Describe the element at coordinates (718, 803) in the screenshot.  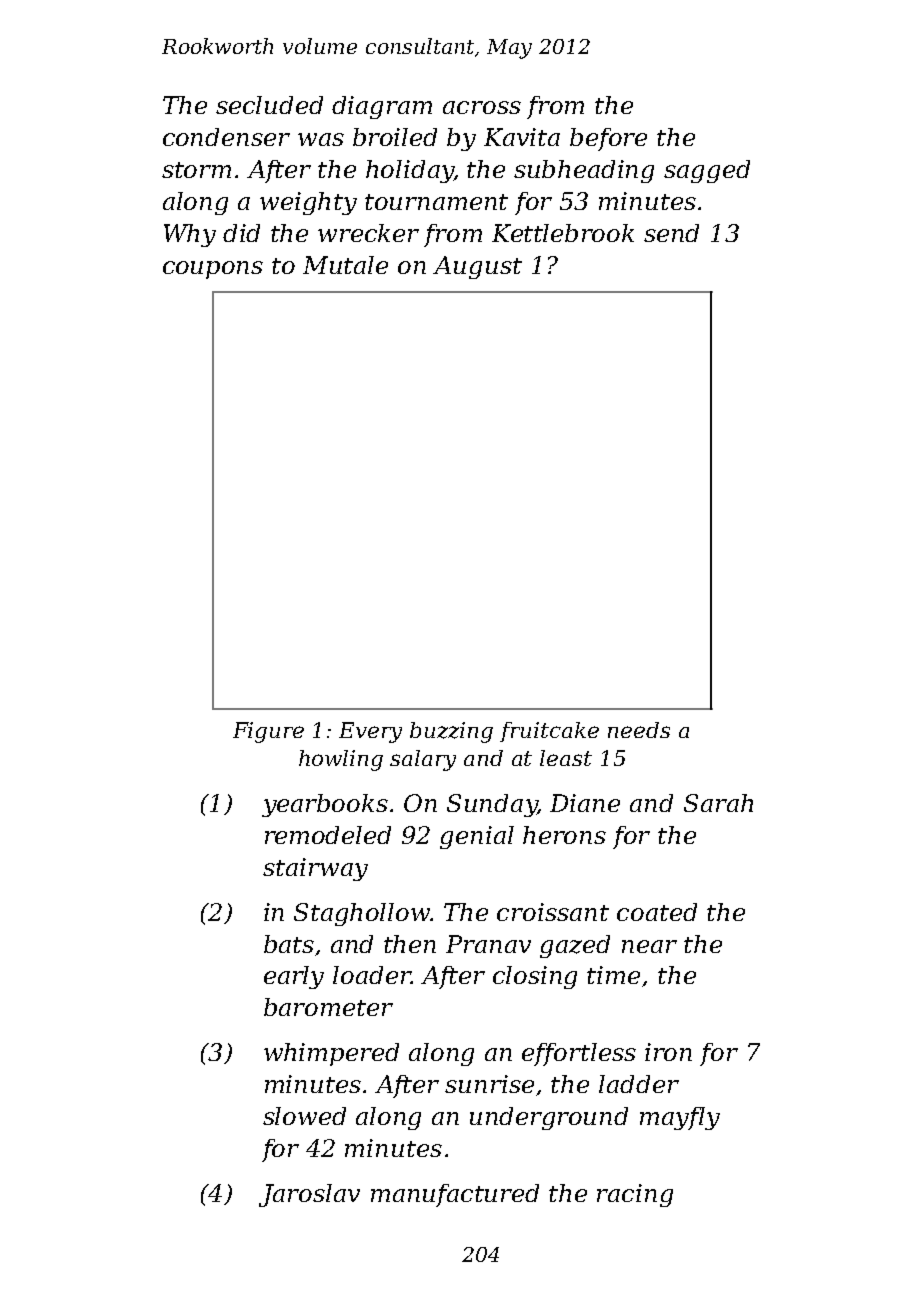
I see `Sarah` at that location.
